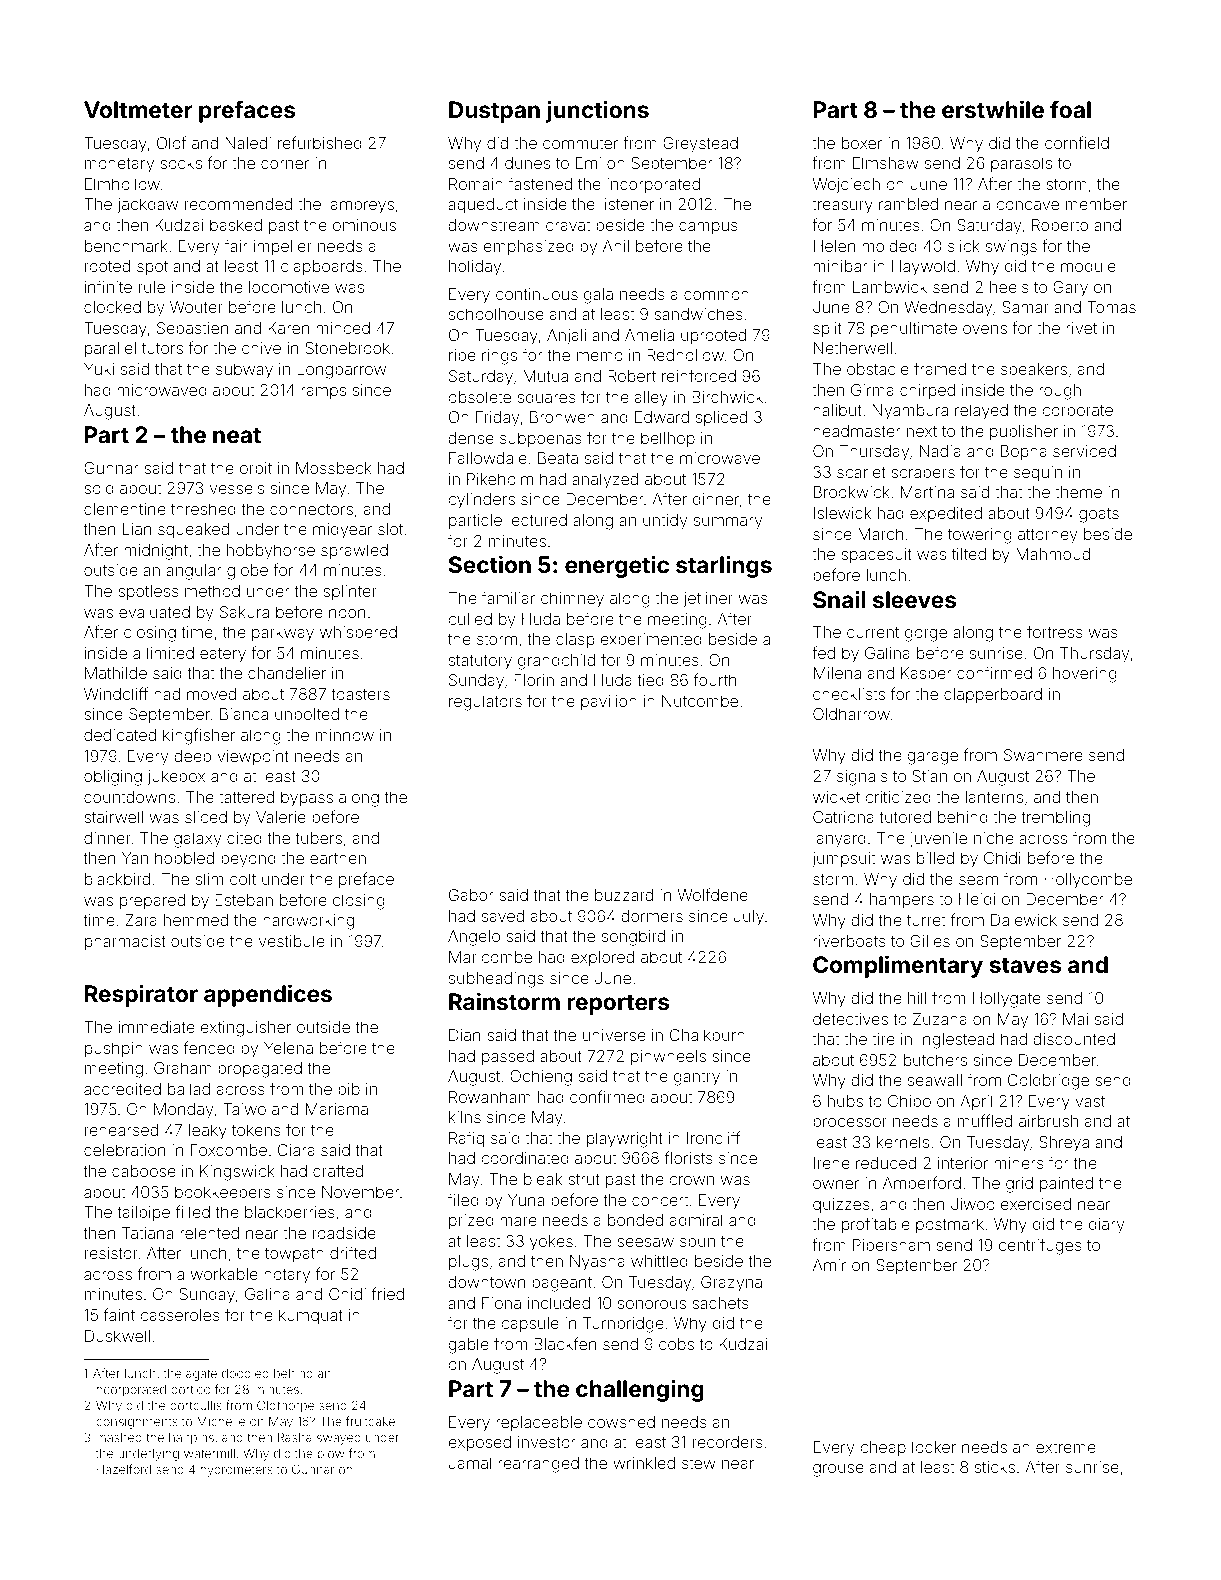 The width and height of the document is (1221, 1580). What do you see at coordinates (343, 328) in the document?
I see `minced` at bounding box center [343, 328].
